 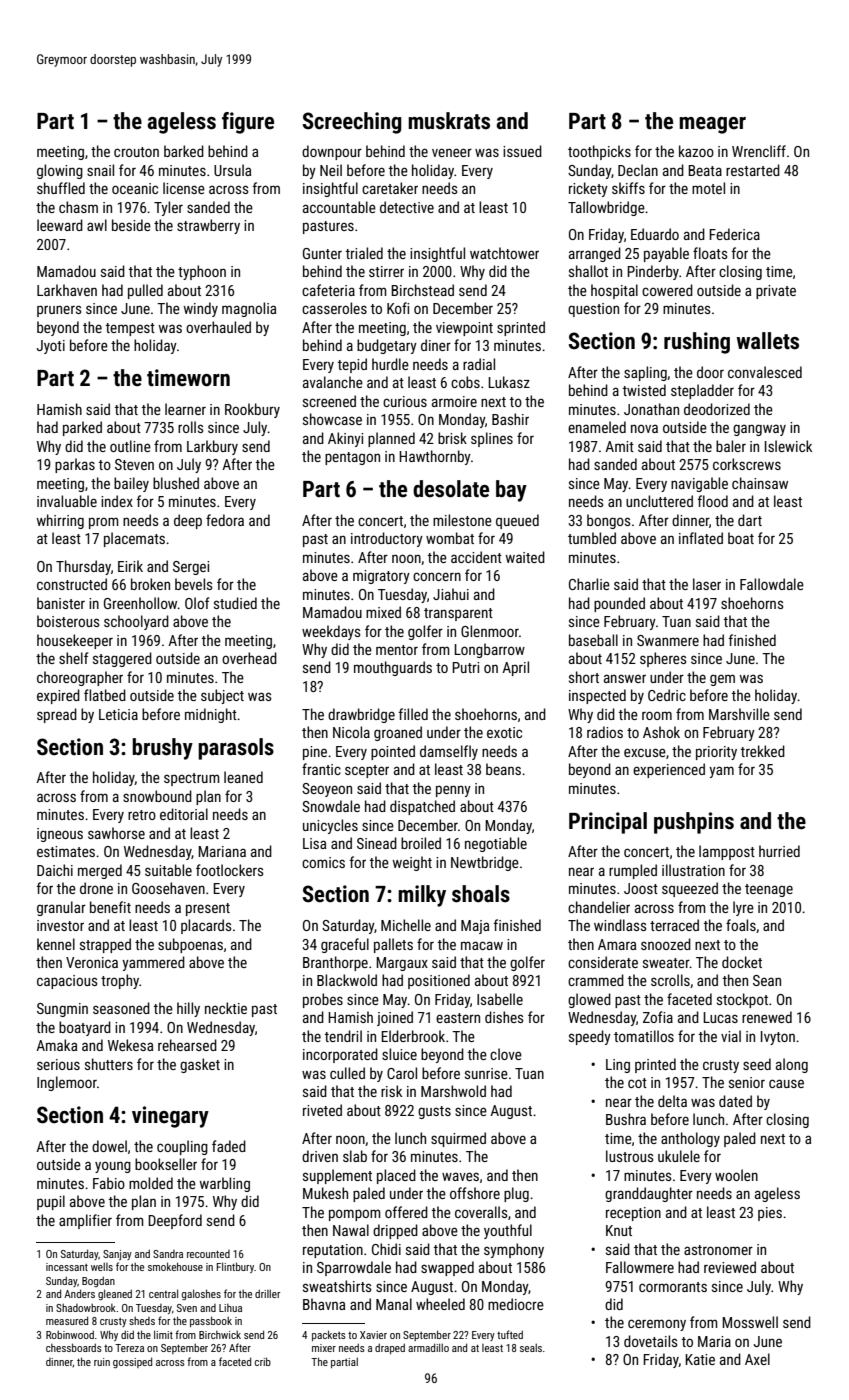 What do you see at coordinates (136, 152) in the screenshot?
I see `crouton` at bounding box center [136, 152].
